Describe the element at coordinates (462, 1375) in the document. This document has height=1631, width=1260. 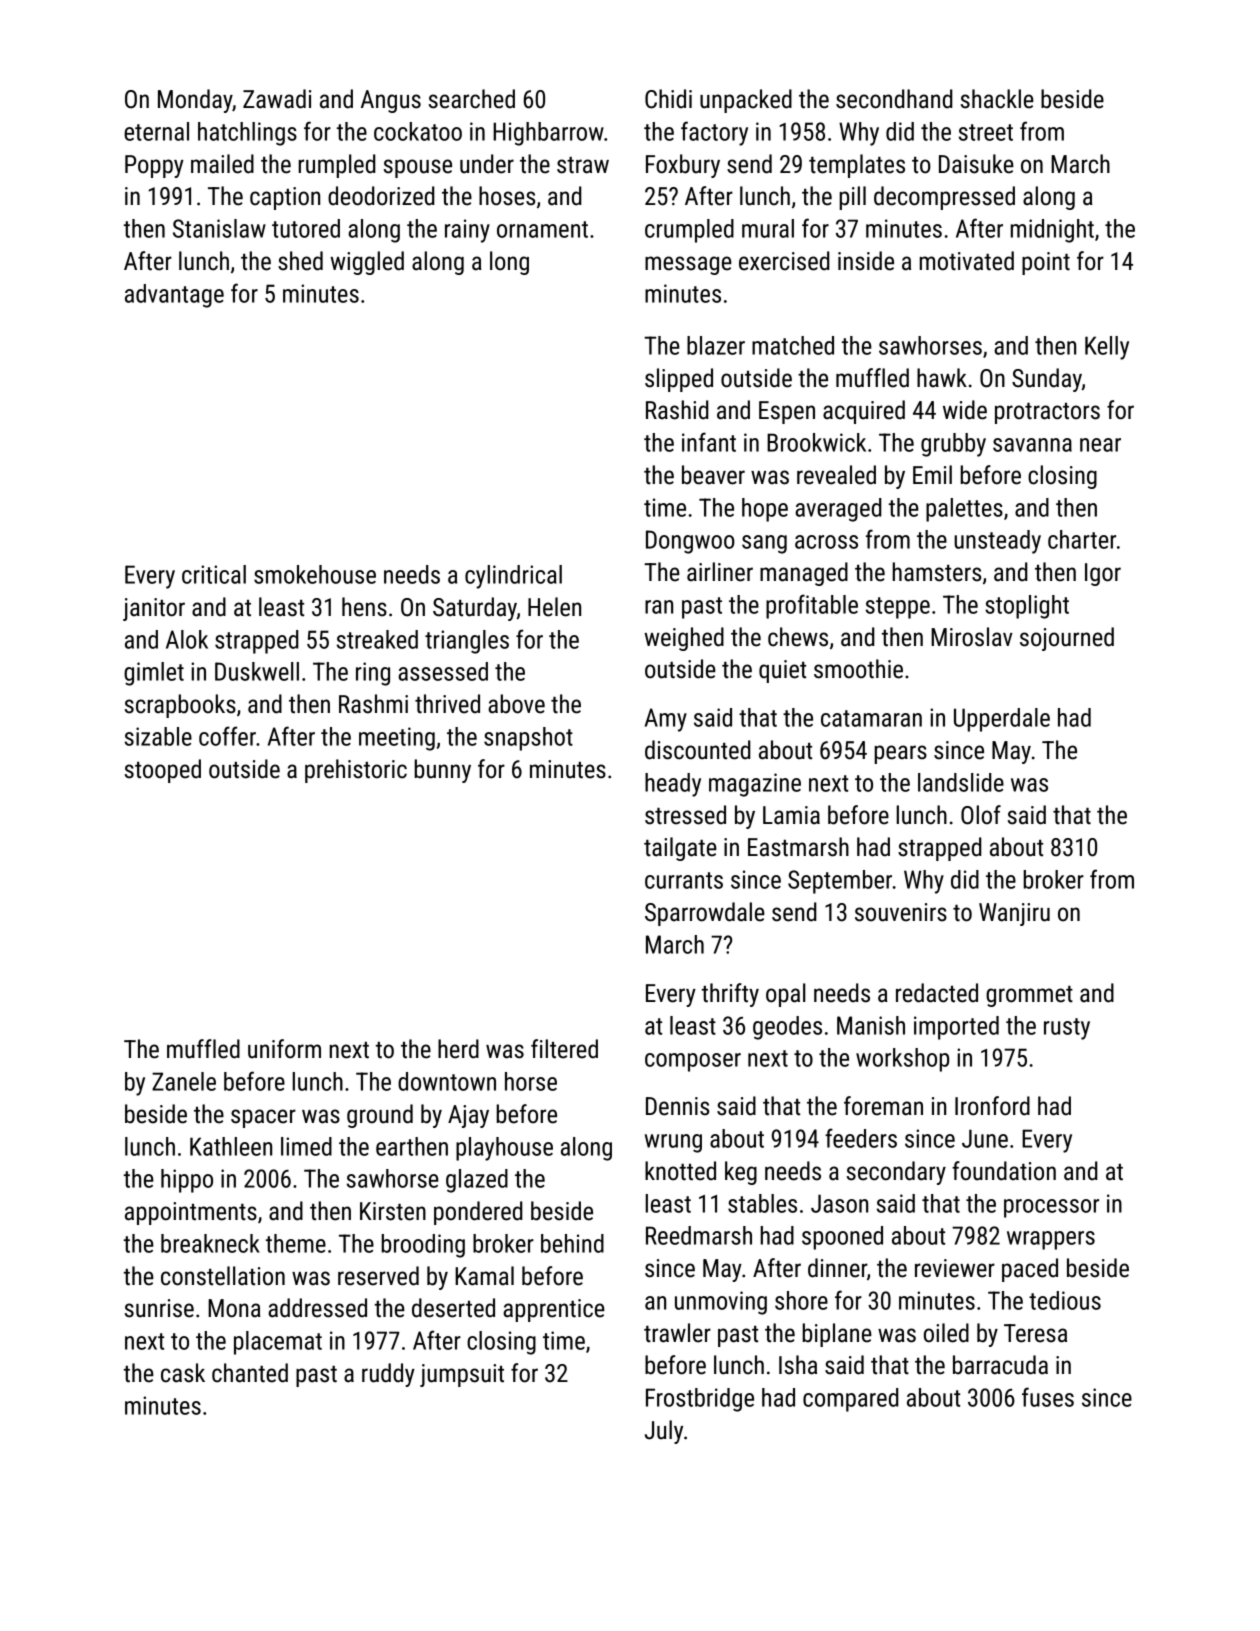
I see `jumpsuit` at that location.
